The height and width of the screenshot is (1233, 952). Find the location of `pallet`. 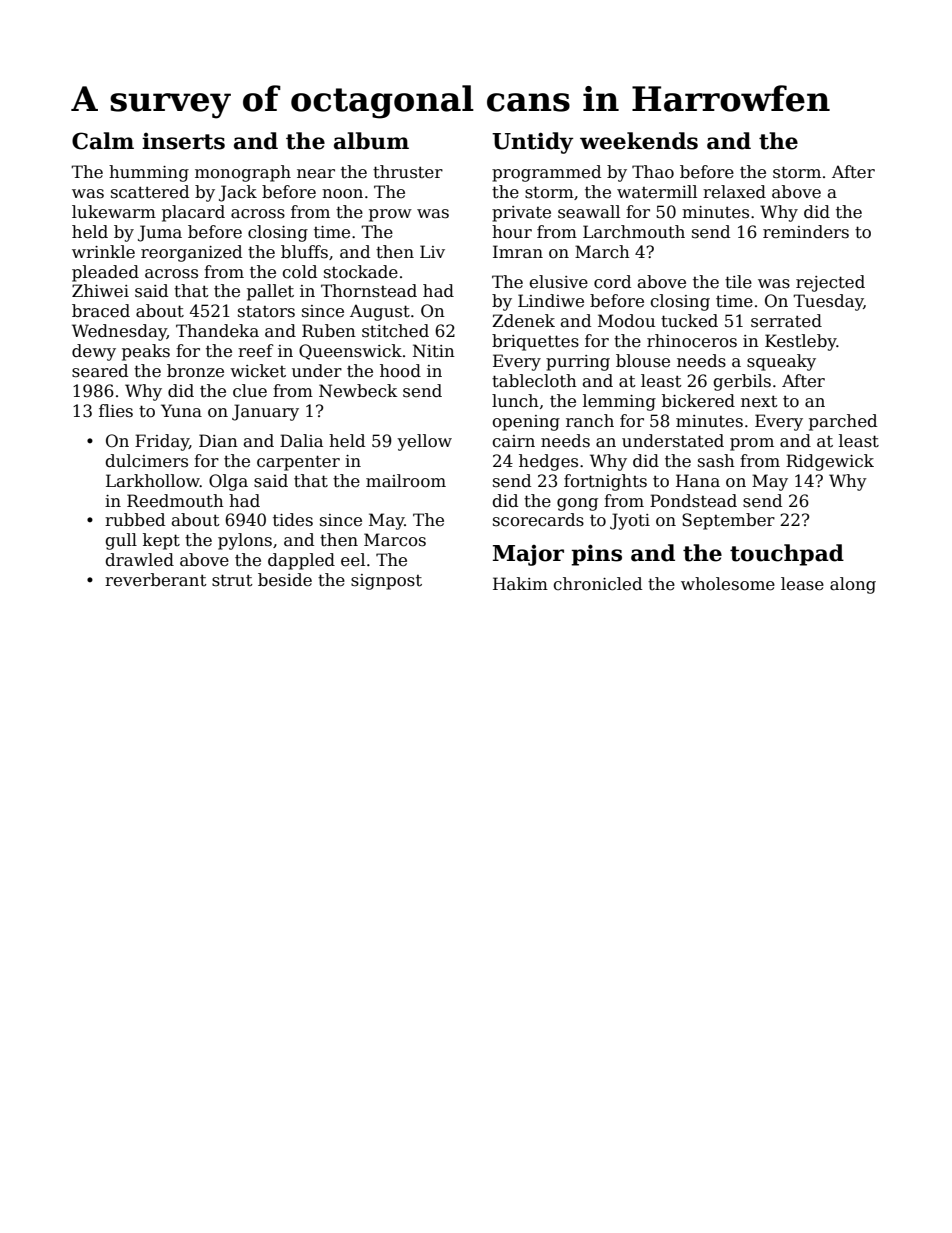

pallet is located at coordinates (270, 292).
